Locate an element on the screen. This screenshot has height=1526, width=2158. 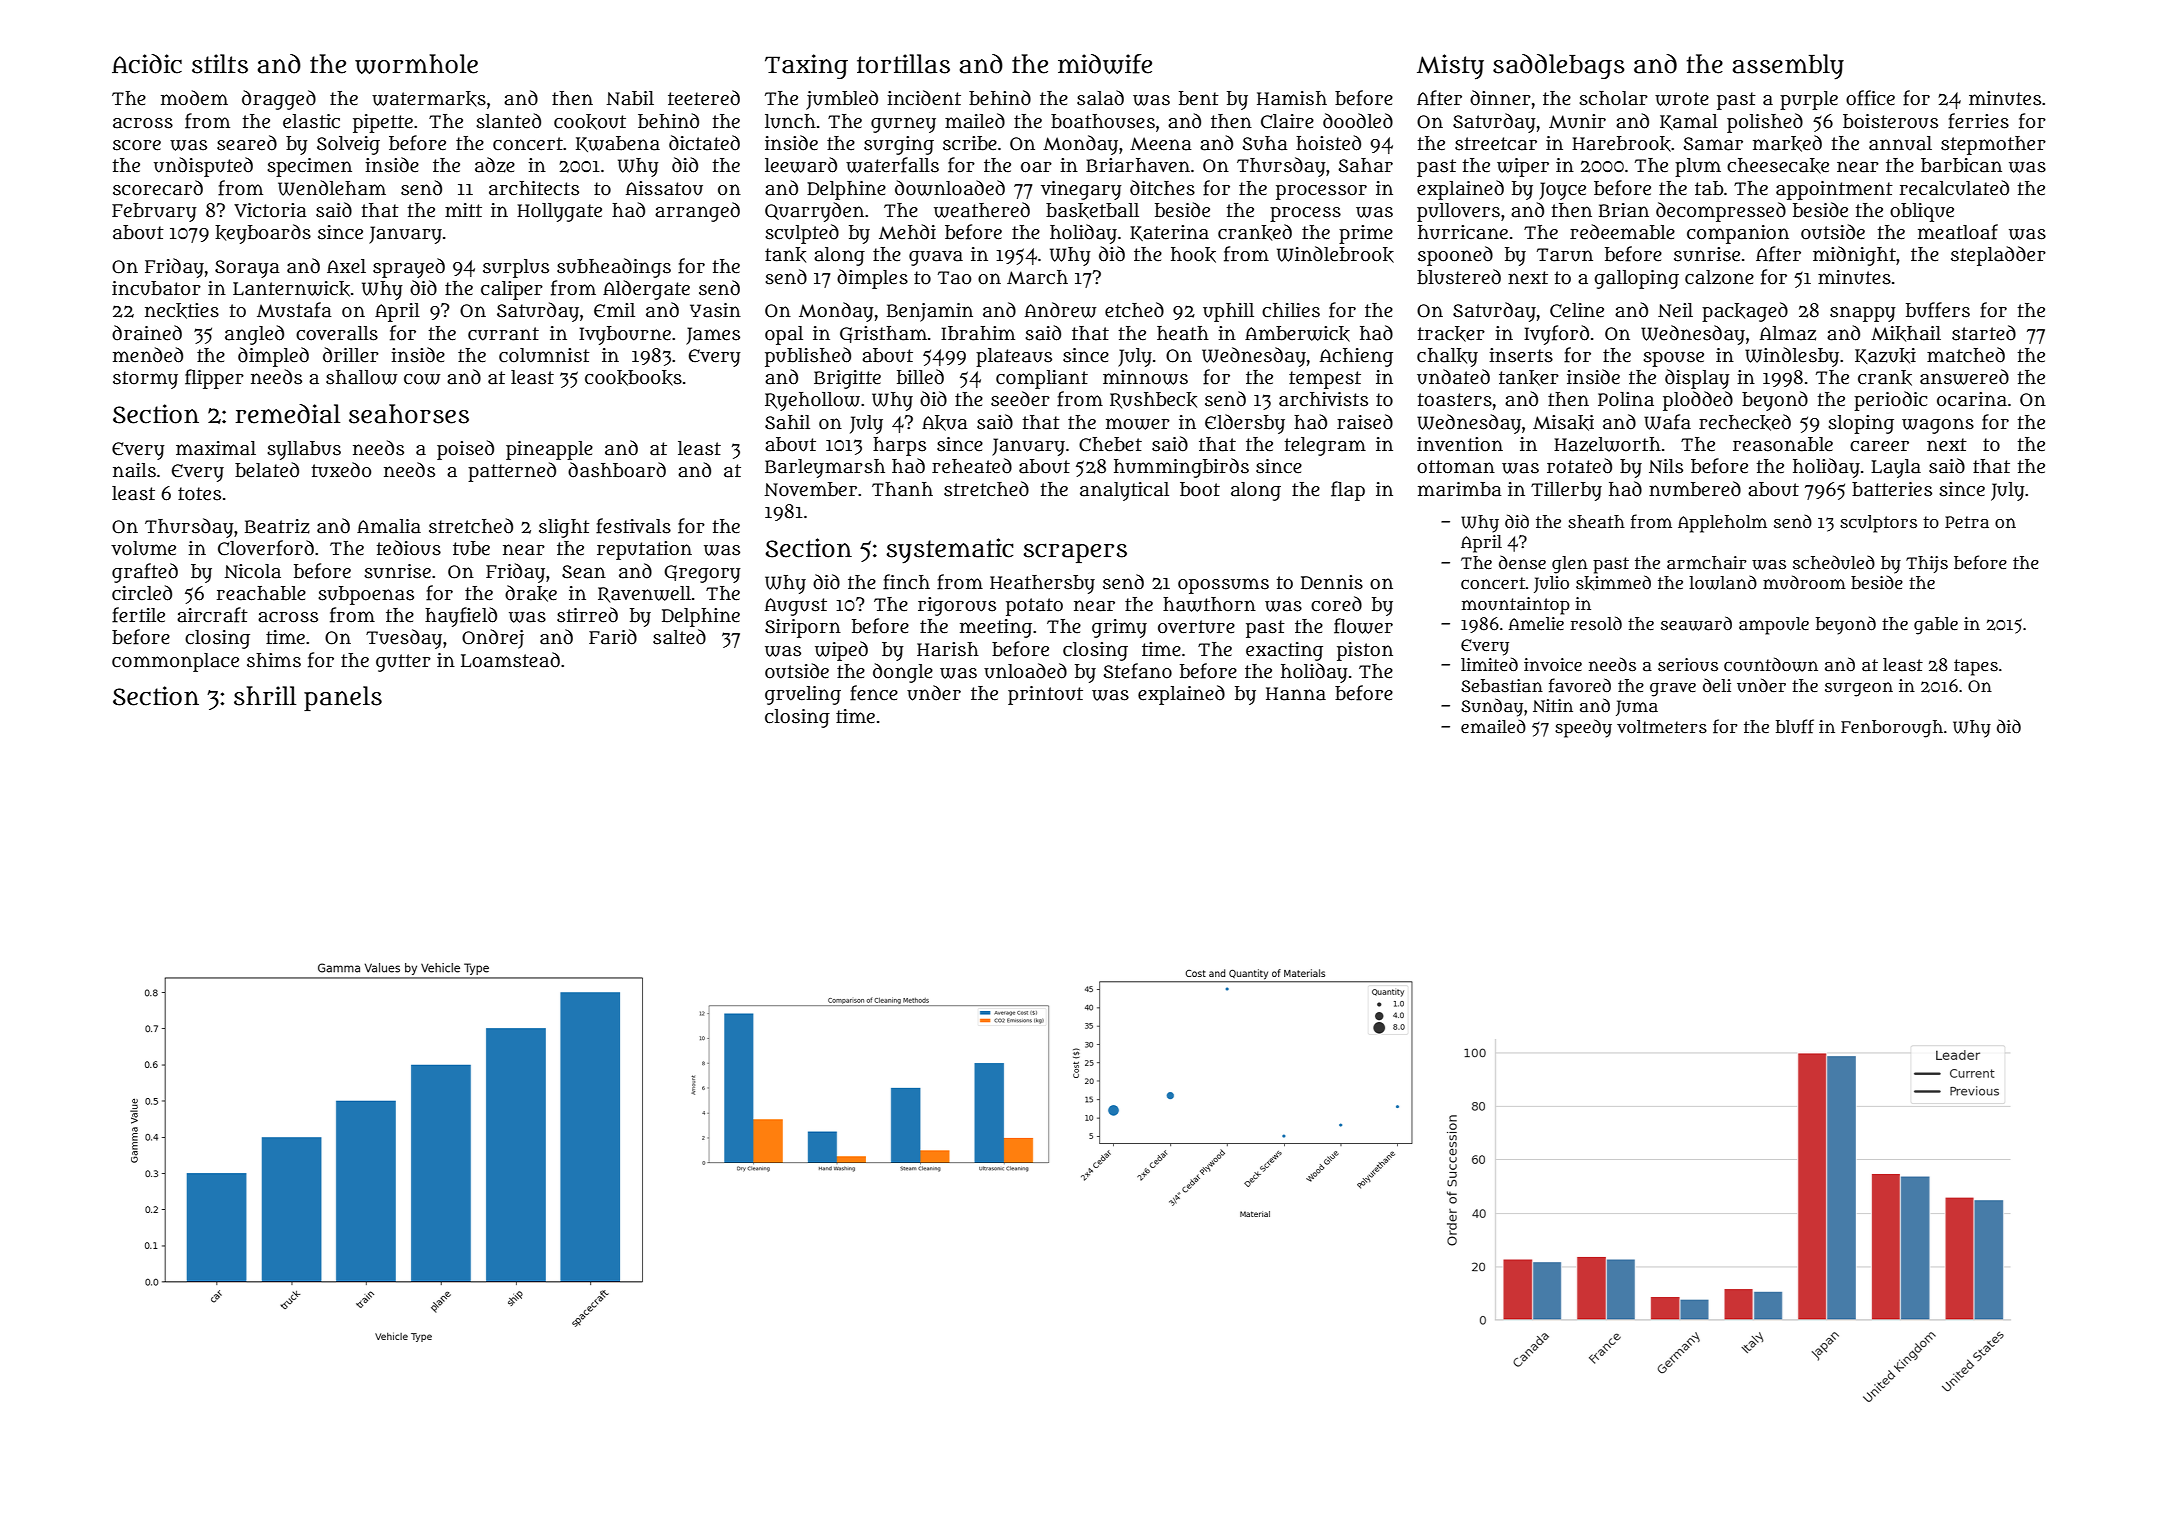
basketball is located at coordinates (1092, 211).
